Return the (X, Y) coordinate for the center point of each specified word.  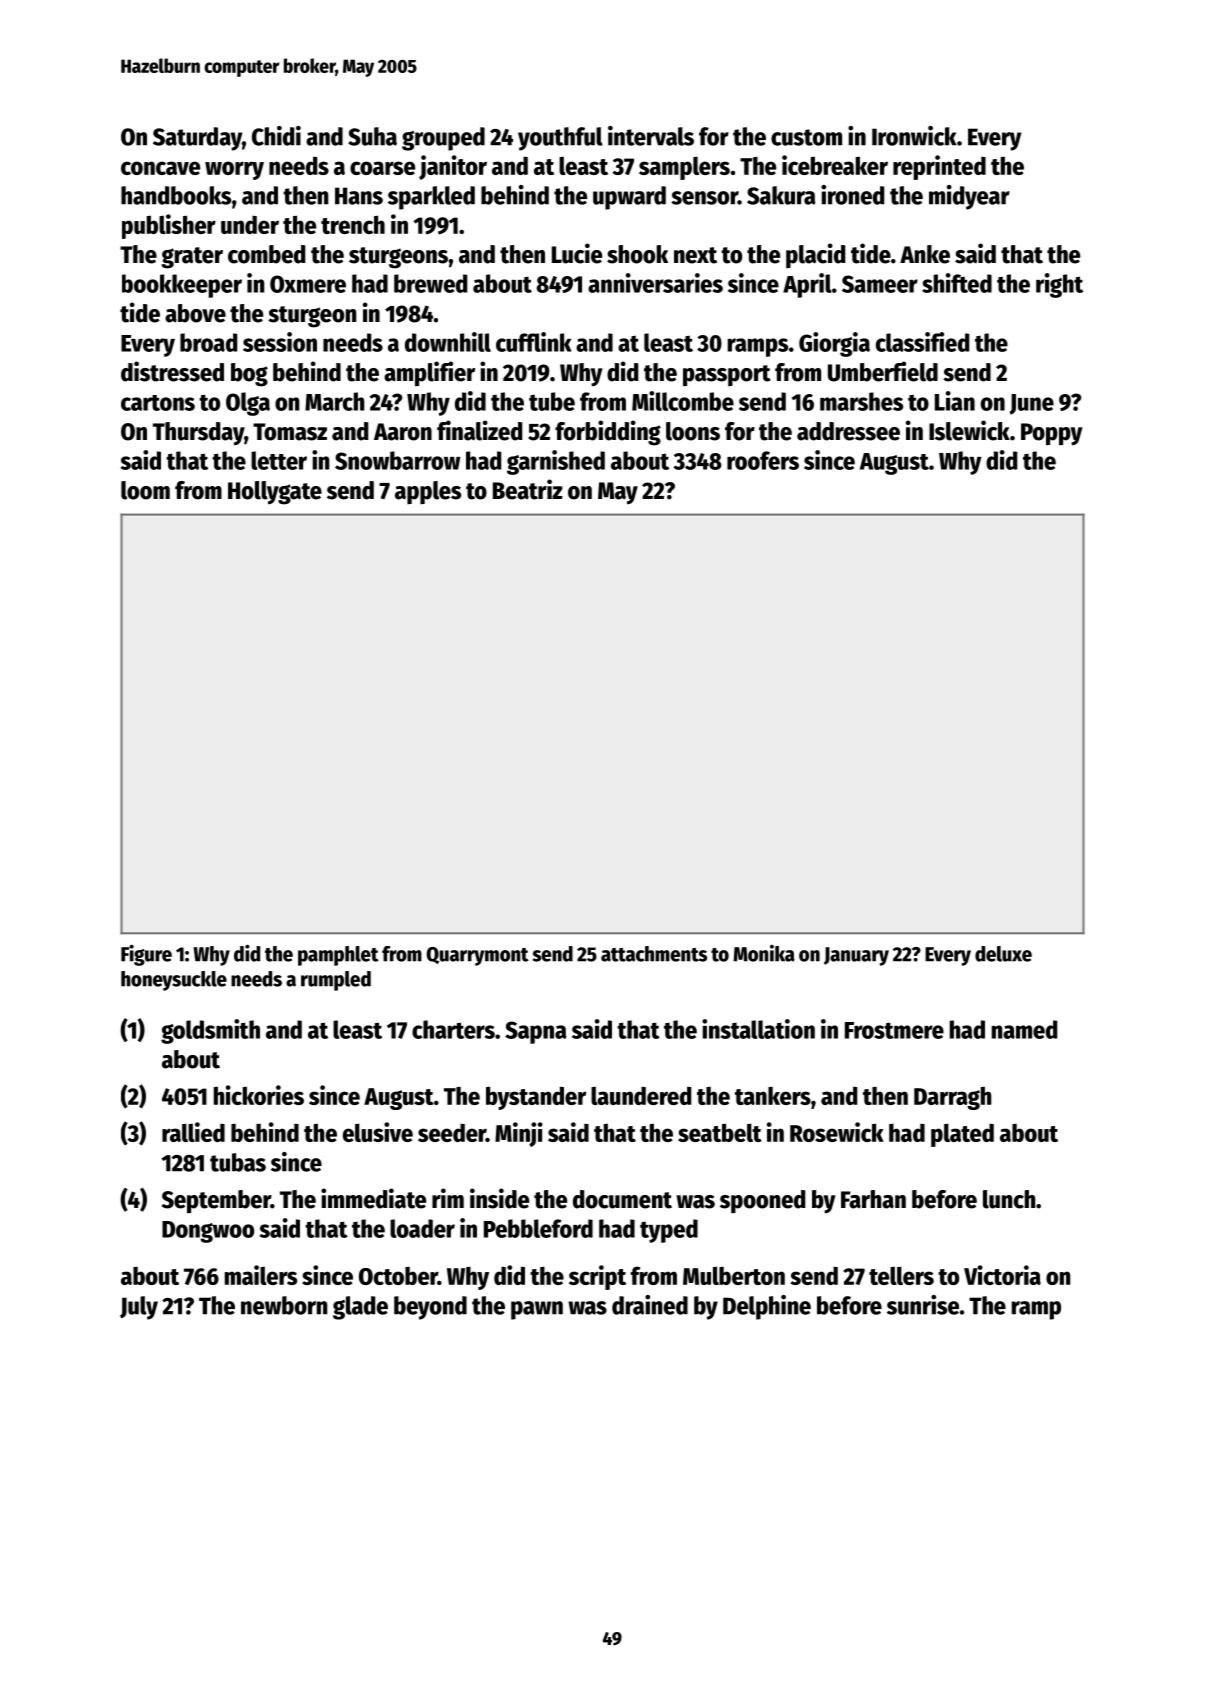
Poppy (1052, 434)
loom (145, 490)
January (856, 956)
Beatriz (528, 489)
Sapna (536, 1032)
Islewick (969, 430)
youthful (560, 139)
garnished (556, 462)
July (139, 1308)
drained (650, 1305)
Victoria (1002, 1275)
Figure (146, 955)
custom (806, 137)
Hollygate (275, 493)
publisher (169, 226)
